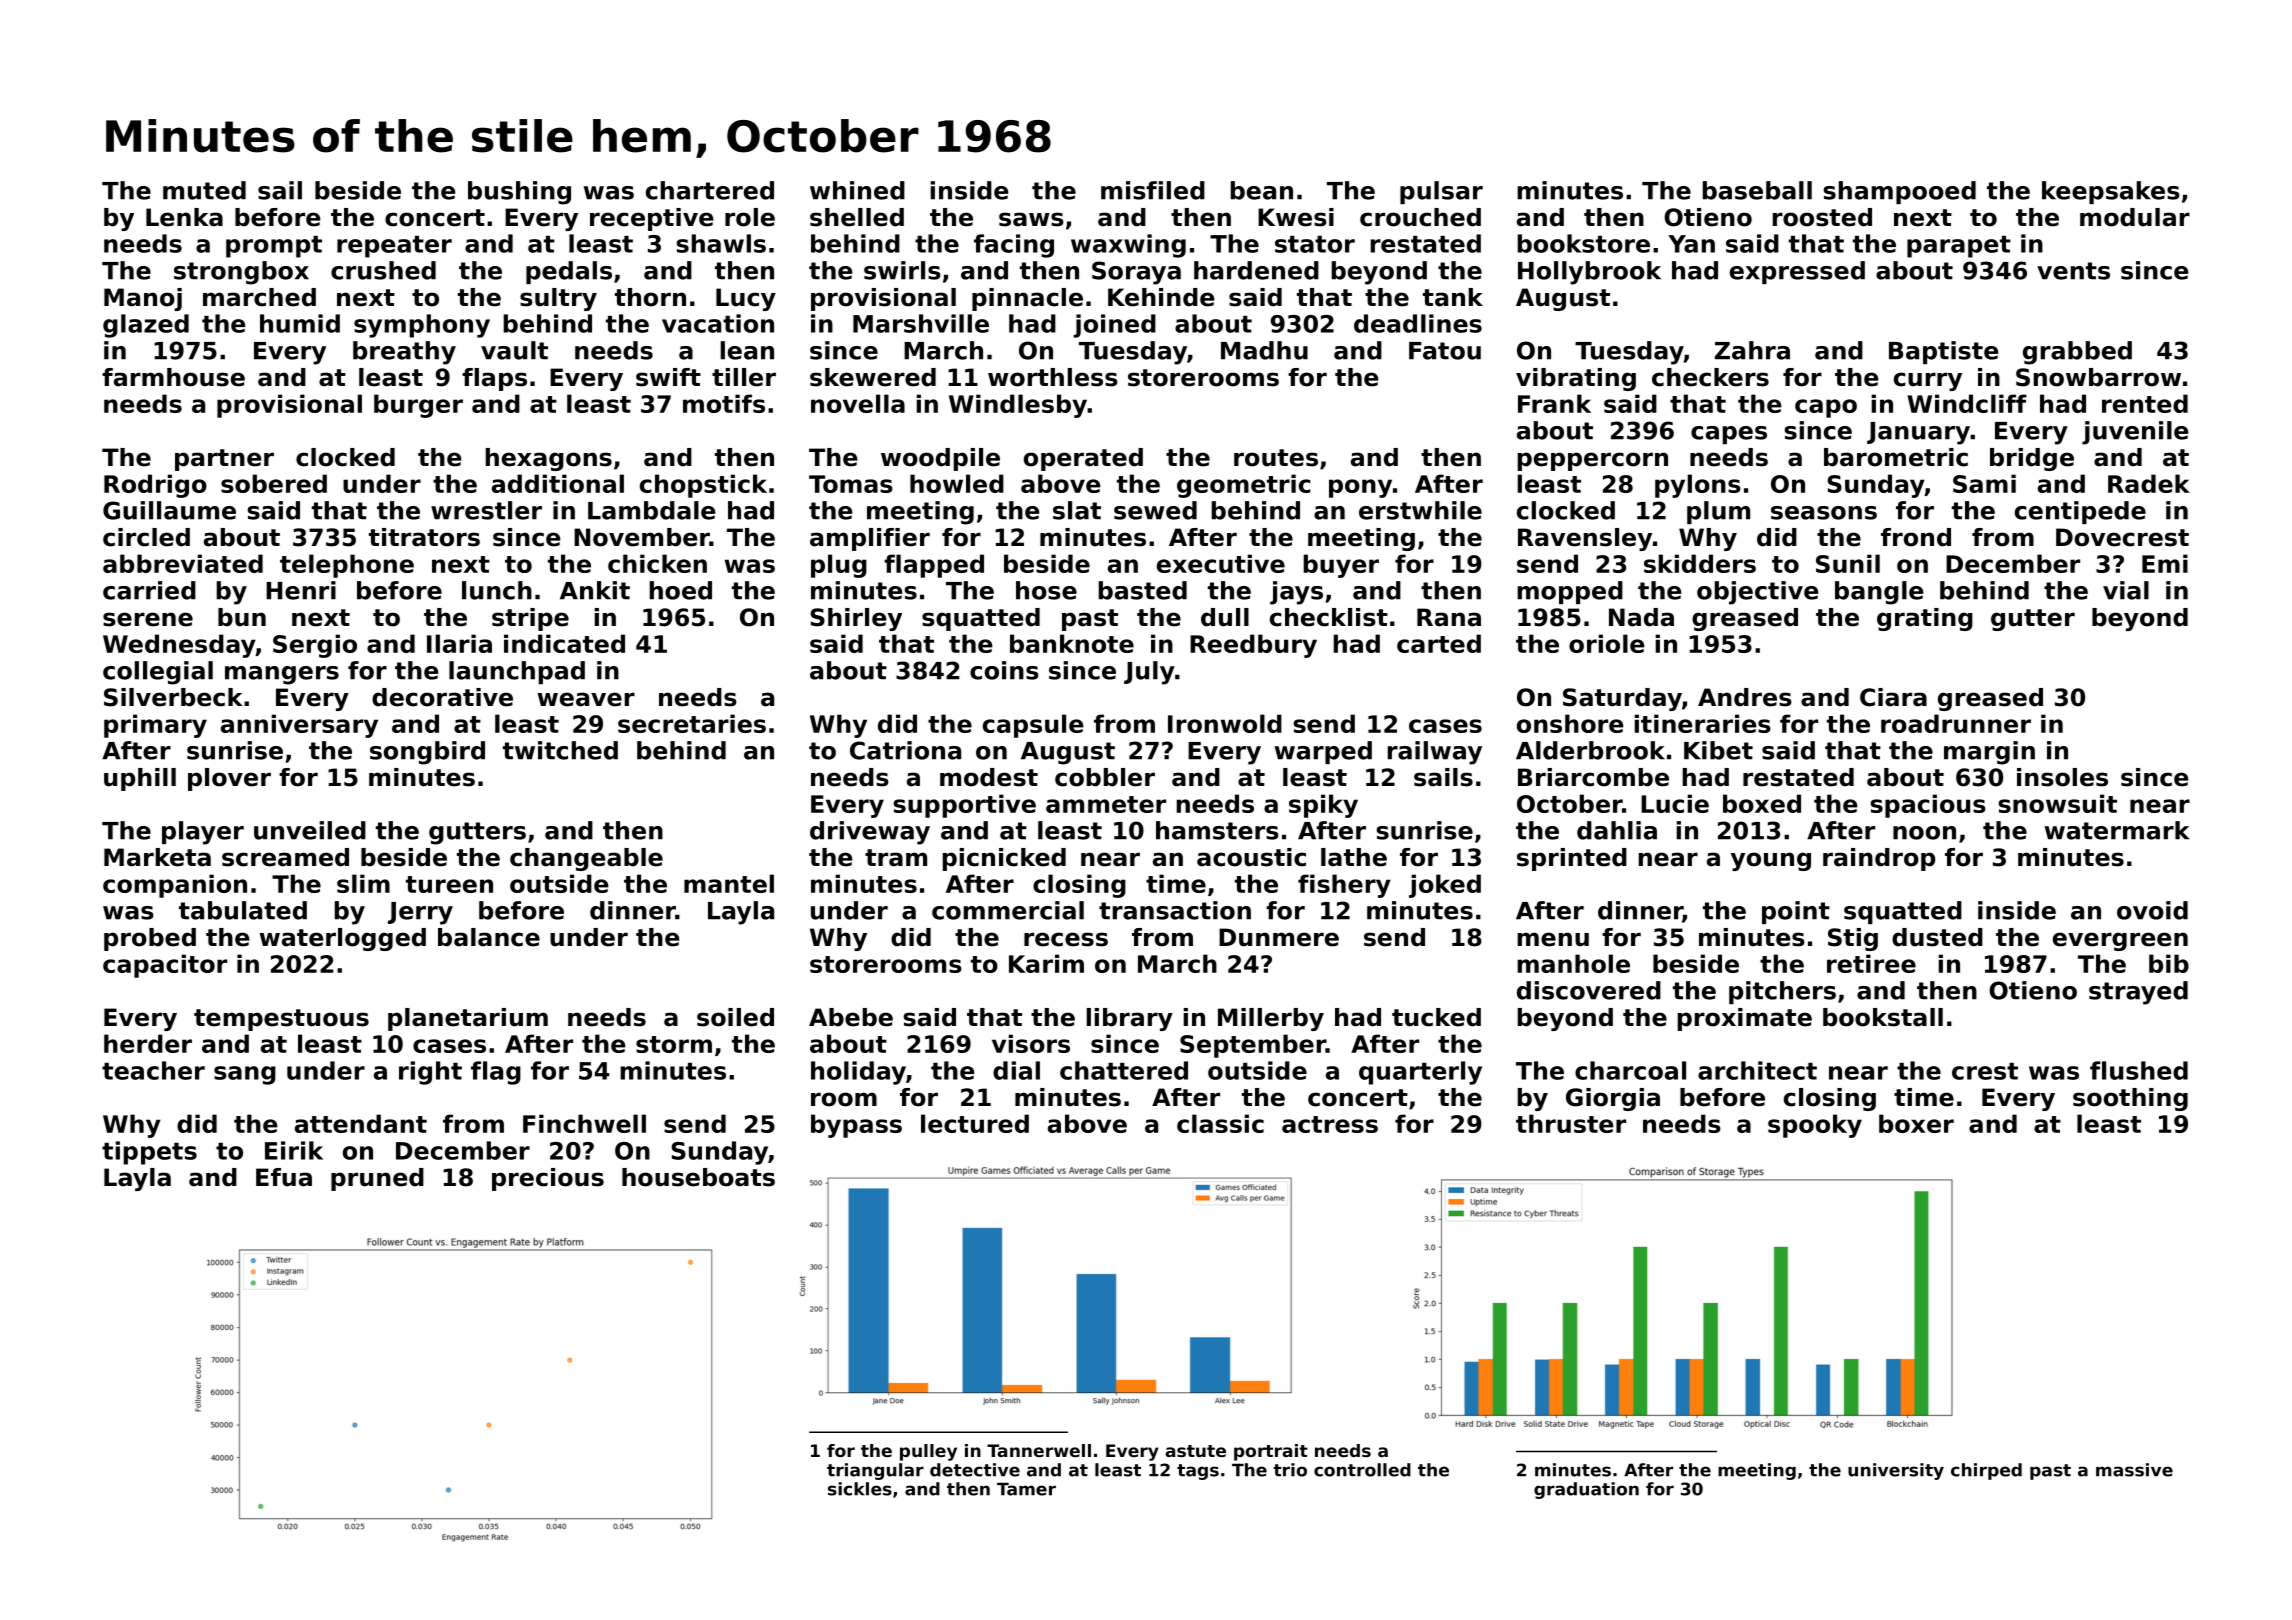 This image has height=1620, width=2292. What do you see at coordinates (1586, 1490) in the image?
I see `graduation` at bounding box center [1586, 1490].
